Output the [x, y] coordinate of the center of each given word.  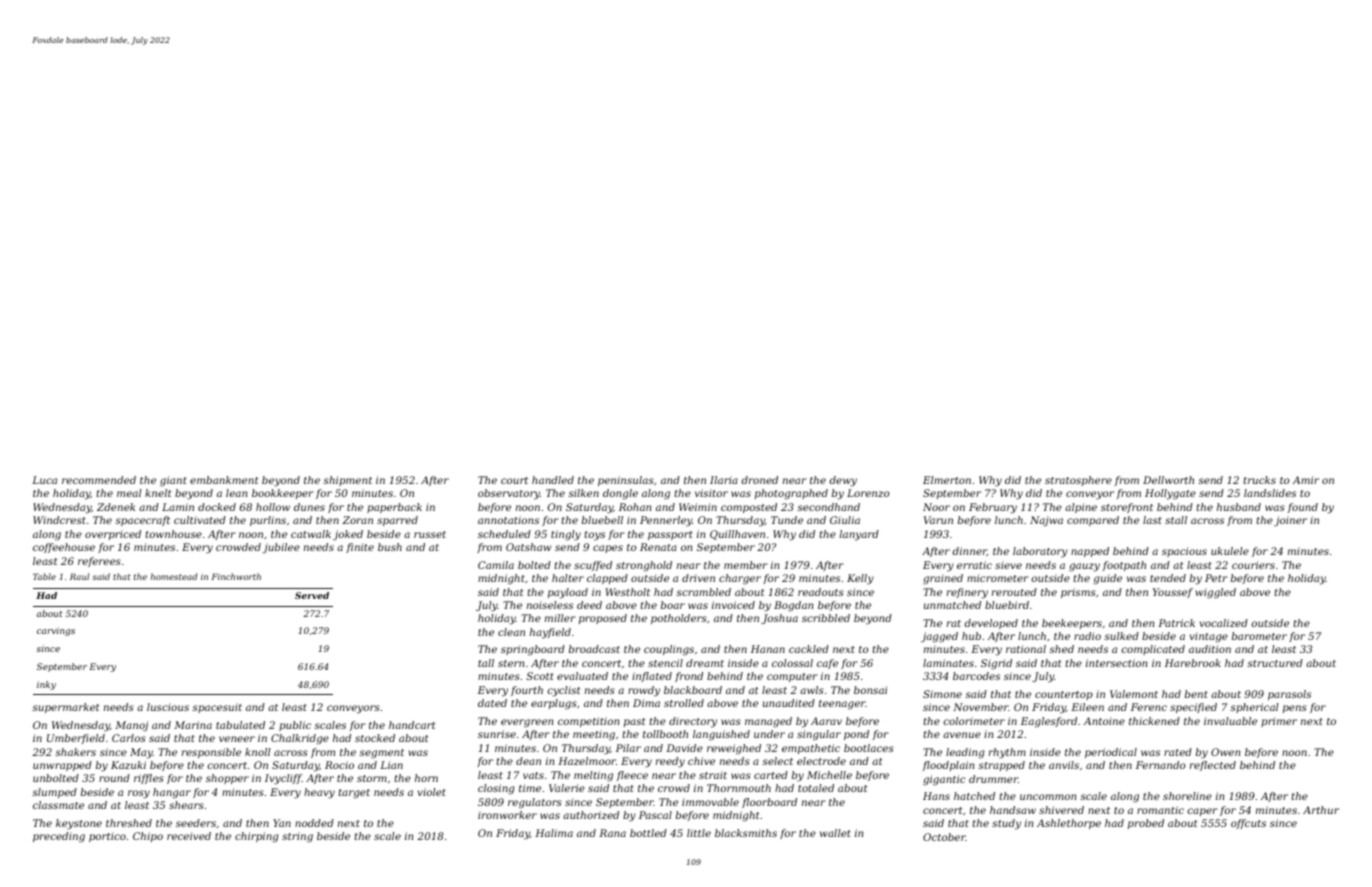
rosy [139, 794]
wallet [835, 833]
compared [1093, 521]
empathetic [811, 749]
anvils [1064, 765]
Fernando [1161, 765]
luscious [168, 707]
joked [348, 535]
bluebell [602, 520]
